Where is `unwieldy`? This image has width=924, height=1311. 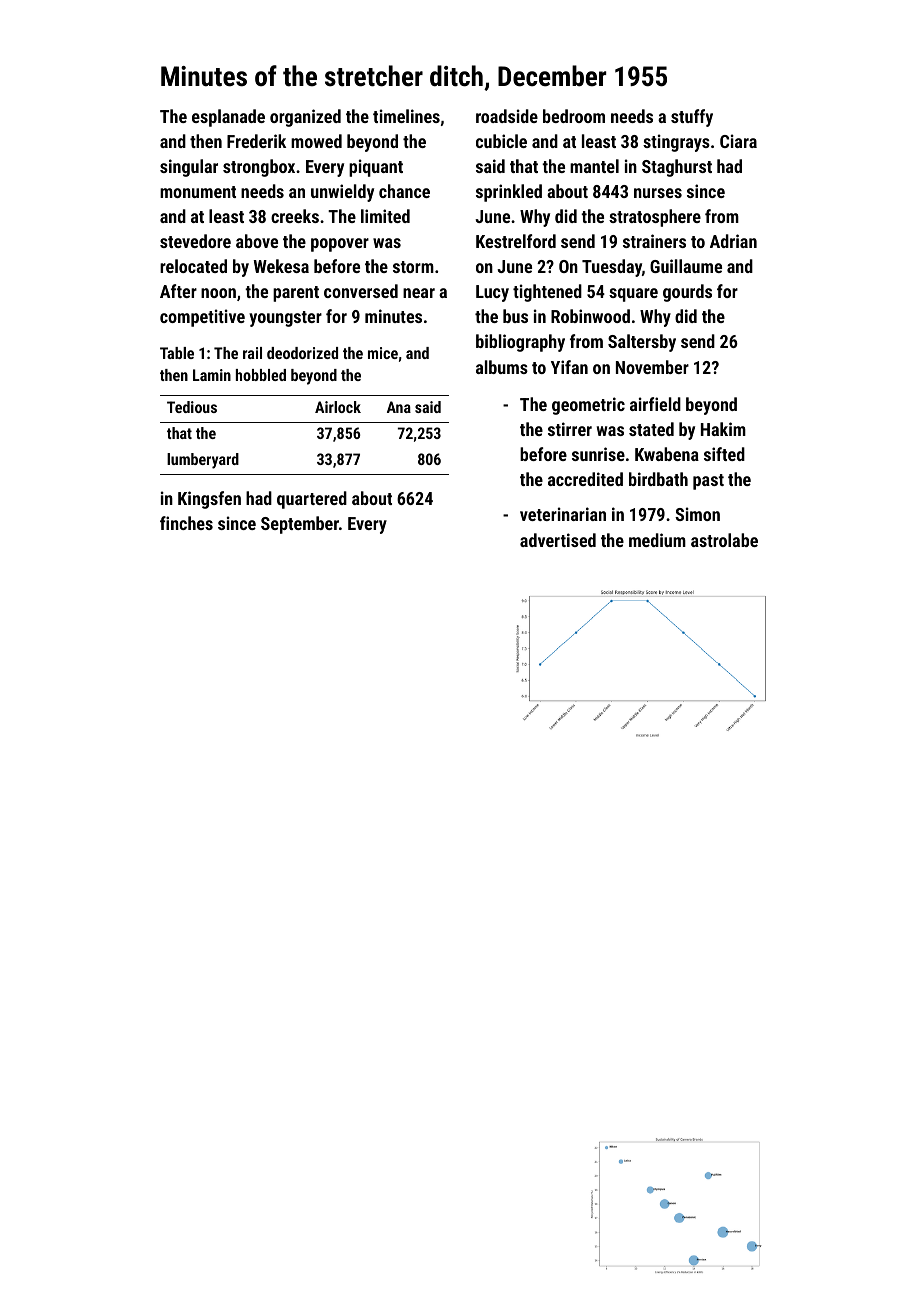 unwieldy is located at coordinates (342, 193).
